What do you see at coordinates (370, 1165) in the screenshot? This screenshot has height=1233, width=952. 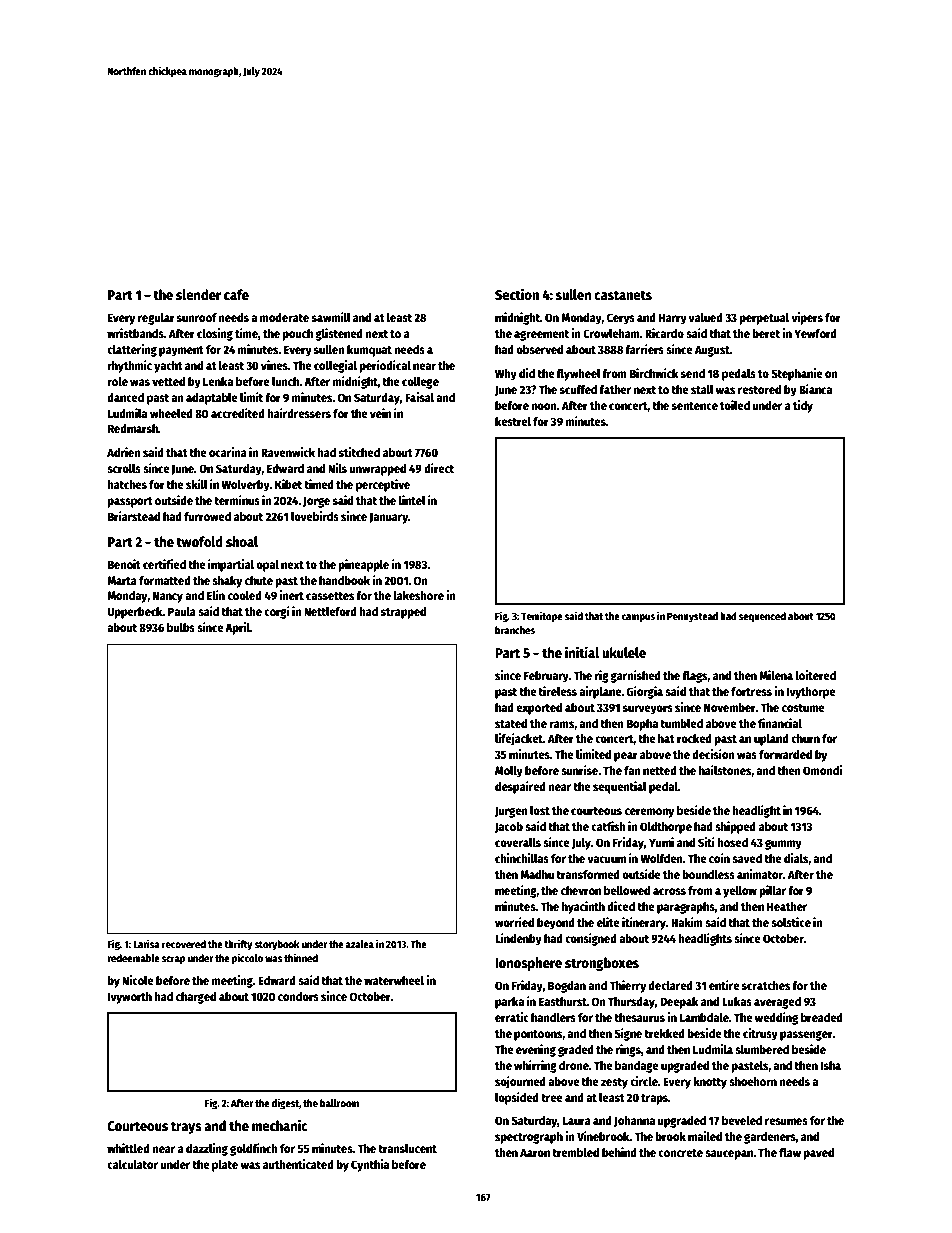 I see `Cynthia` at bounding box center [370, 1165].
